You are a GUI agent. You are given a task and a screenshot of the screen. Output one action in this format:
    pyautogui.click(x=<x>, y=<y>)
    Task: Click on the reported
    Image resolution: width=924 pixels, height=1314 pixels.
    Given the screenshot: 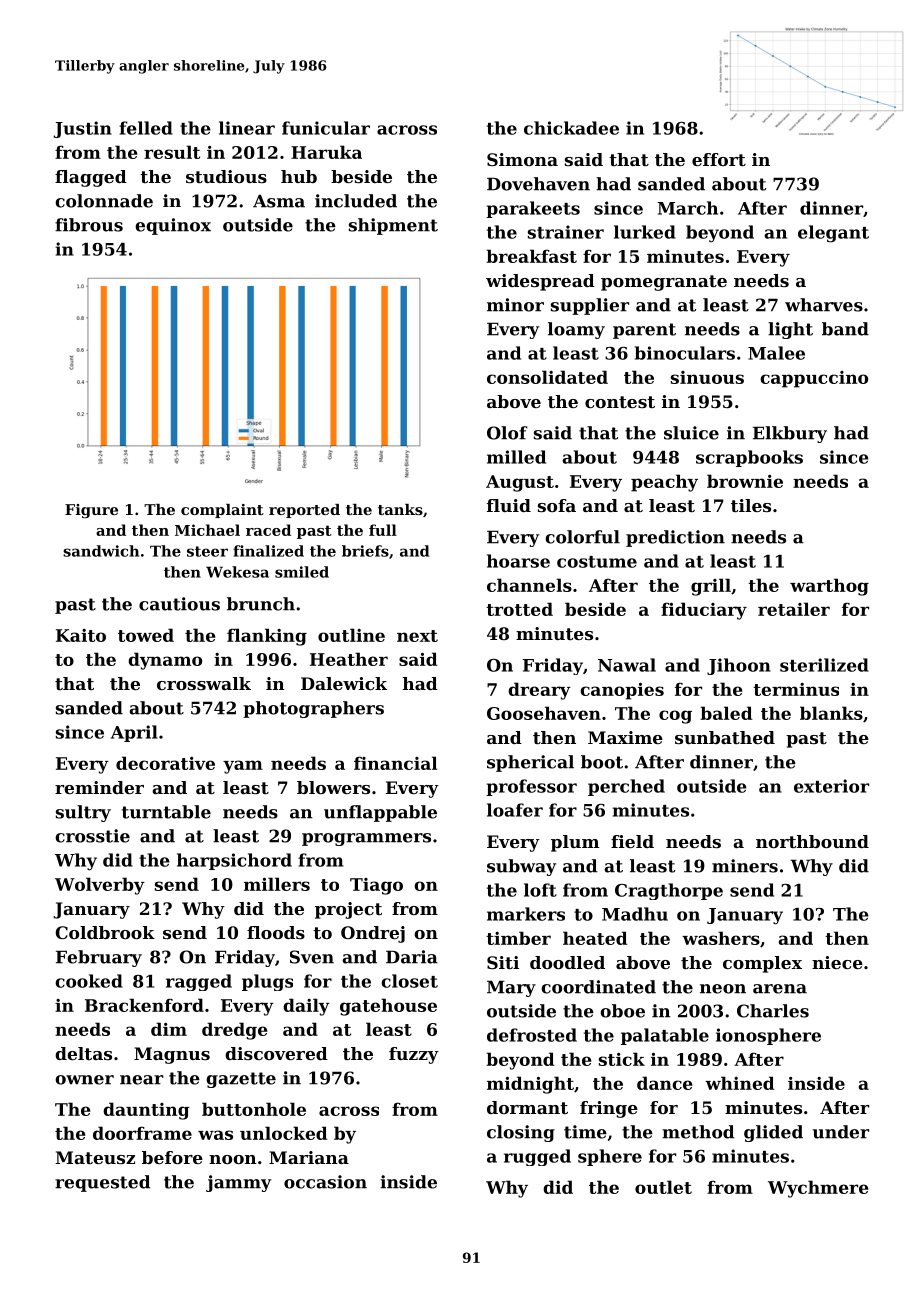 What is the action you would take?
    pyautogui.click(x=304, y=511)
